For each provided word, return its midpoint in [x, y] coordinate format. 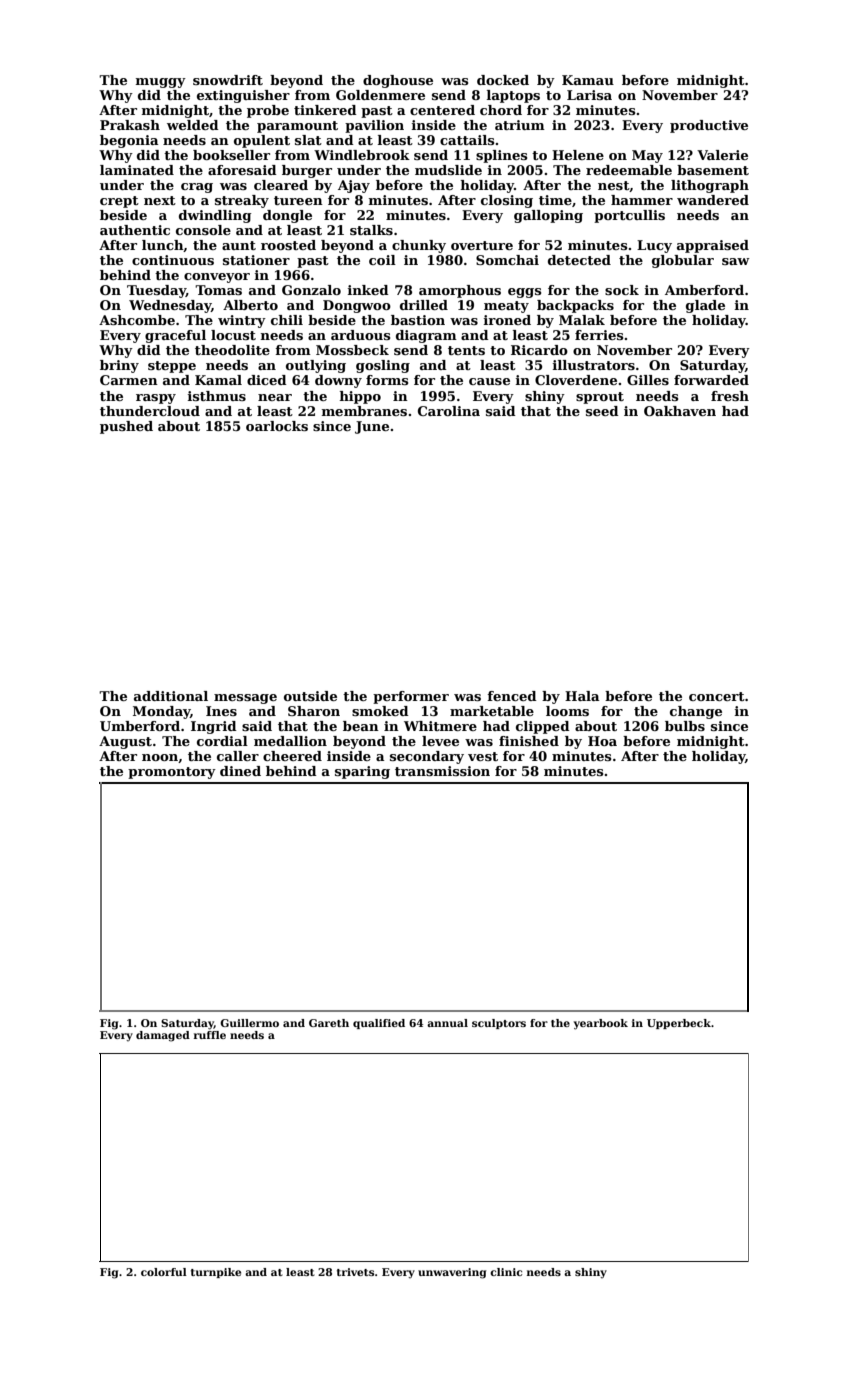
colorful [164, 1272]
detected [579, 260]
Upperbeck [679, 1024]
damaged [163, 1036]
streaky [242, 201]
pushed [126, 427]
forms [387, 380]
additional [171, 696]
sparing [362, 772]
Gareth [329, 1023]
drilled [424, 305]
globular [683, 261]
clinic [506, 1272]
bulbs [685, 726]
